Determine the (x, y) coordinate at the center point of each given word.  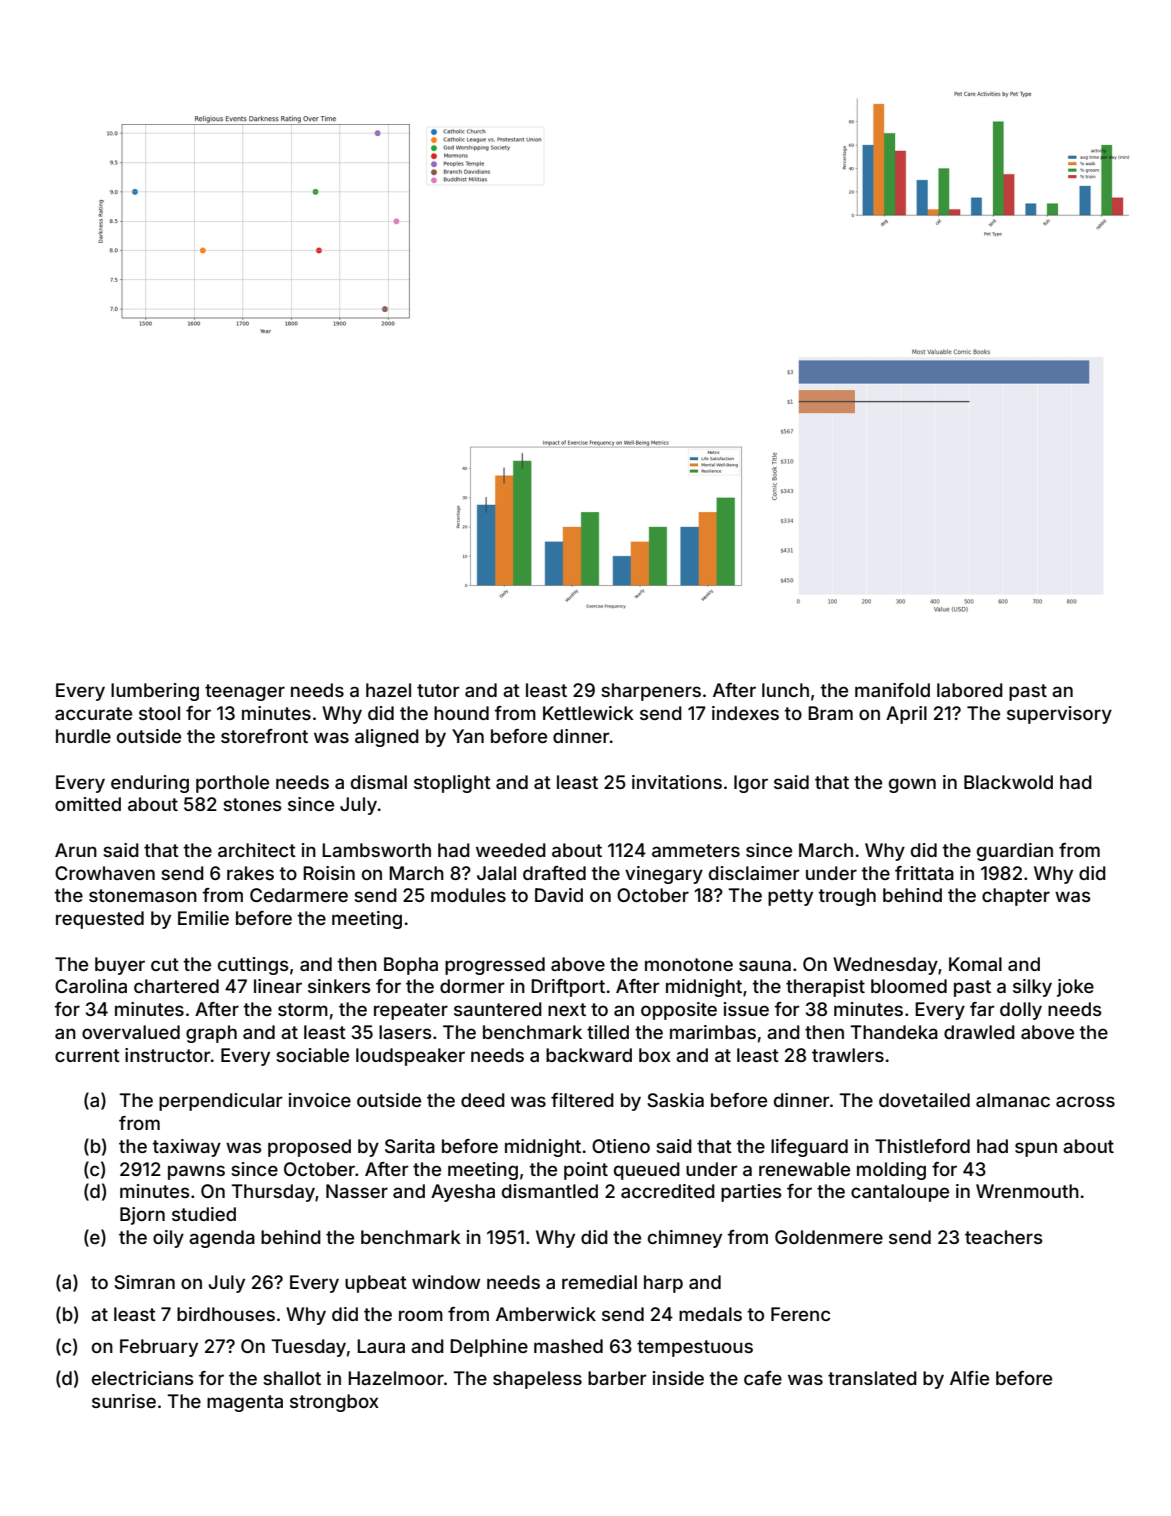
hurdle (83, 736)
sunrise (124, 1401)
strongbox (334, 1403)
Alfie (969, 1378)
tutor (438, 690)
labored (970, 690)
